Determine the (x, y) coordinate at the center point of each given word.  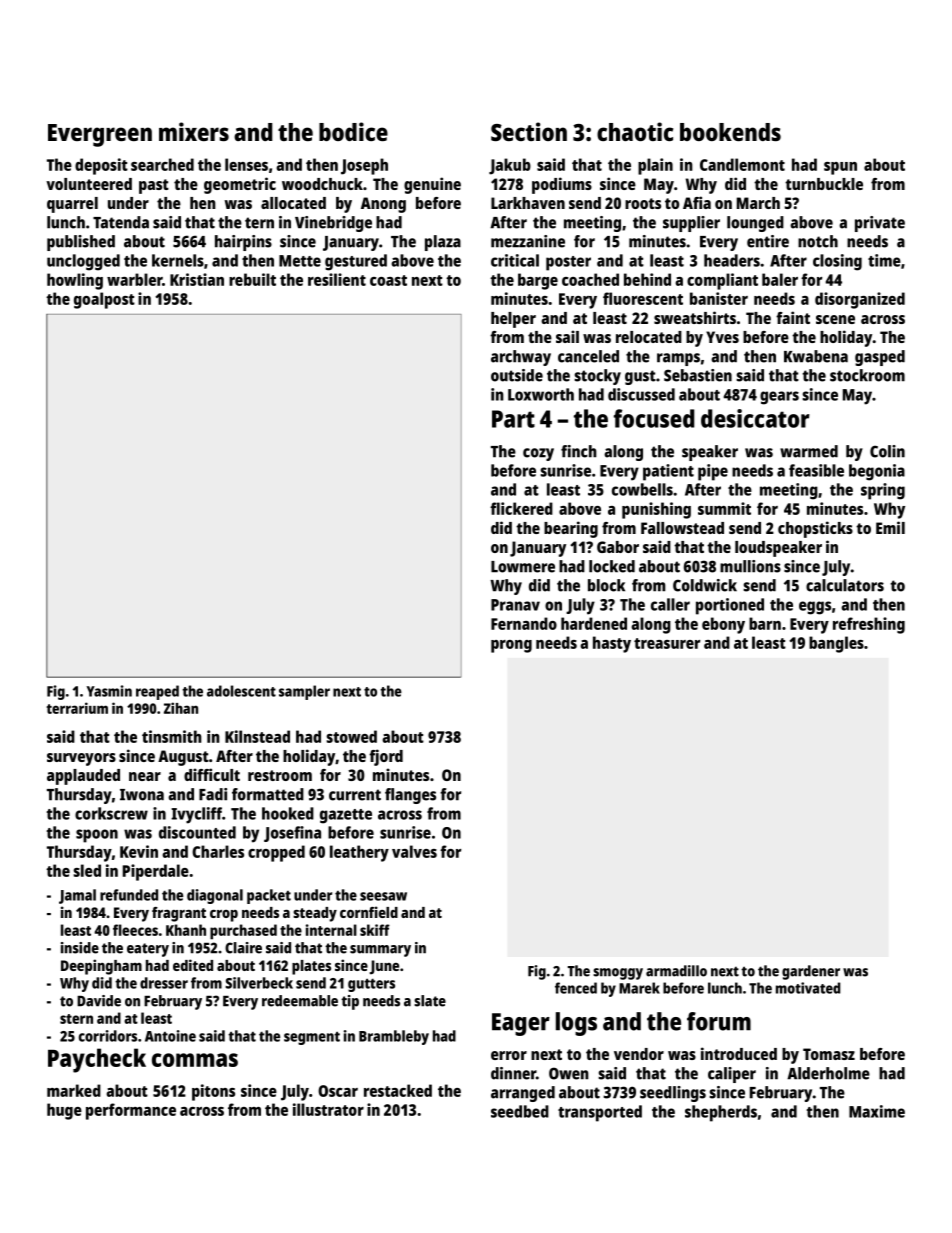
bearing (571, 529)
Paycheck (97, 1060)
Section (529, 131)
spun (840, 168)
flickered (521, 508)
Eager (521, 1024)
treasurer (667, 643)
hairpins (243, 243)
